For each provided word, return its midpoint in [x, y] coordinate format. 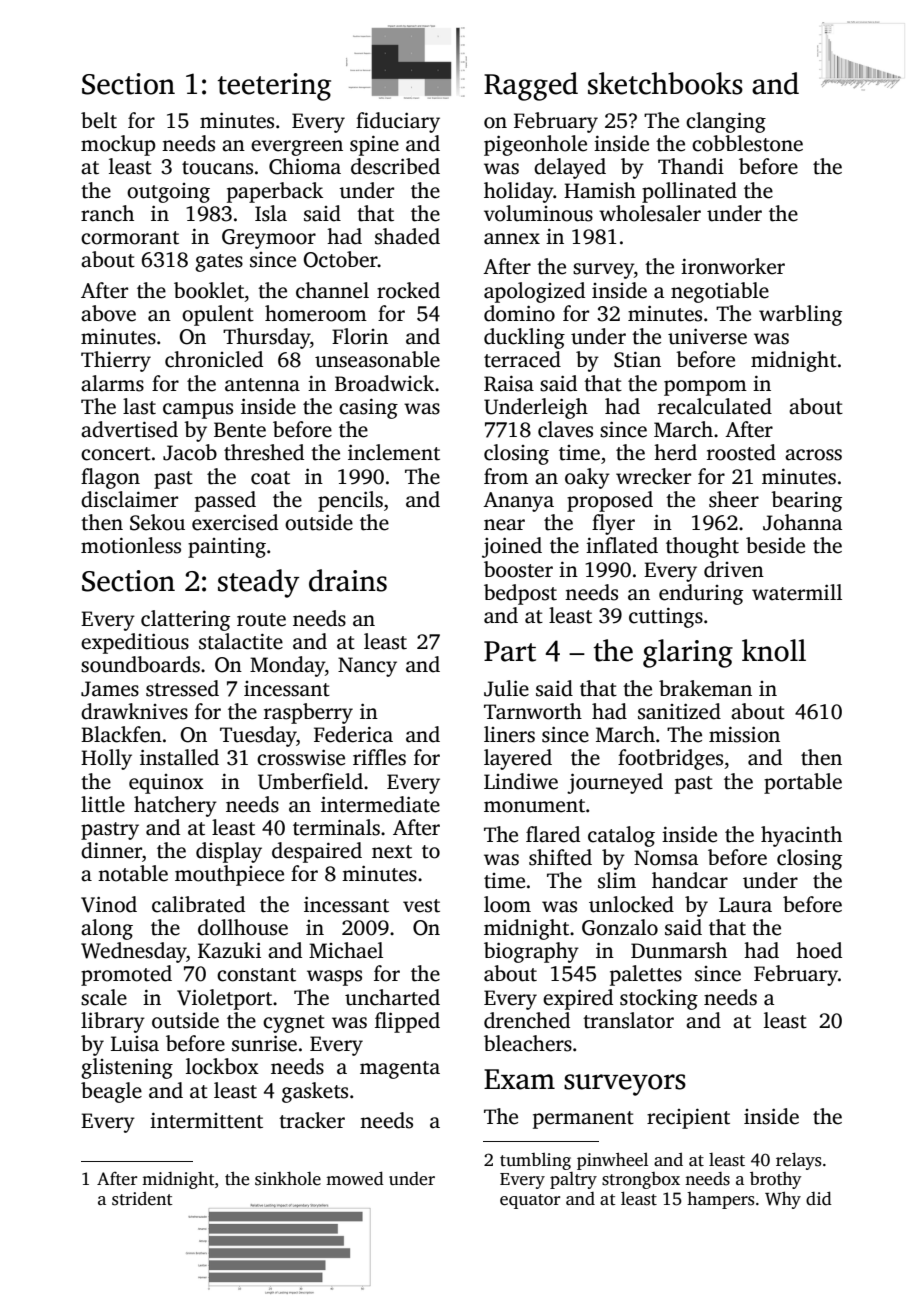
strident [142, 1199]
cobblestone [747, 143]
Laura [745, 905]
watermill [797, 592]
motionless [131, 545]
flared [553, 834]
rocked [408, 290]
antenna [262, 385]
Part [510, 651]
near [504, 525]
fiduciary [398, 122]
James [110, 689]
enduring [701, 594]
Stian [637, 359]
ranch [107, 213]
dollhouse [243, 927]
